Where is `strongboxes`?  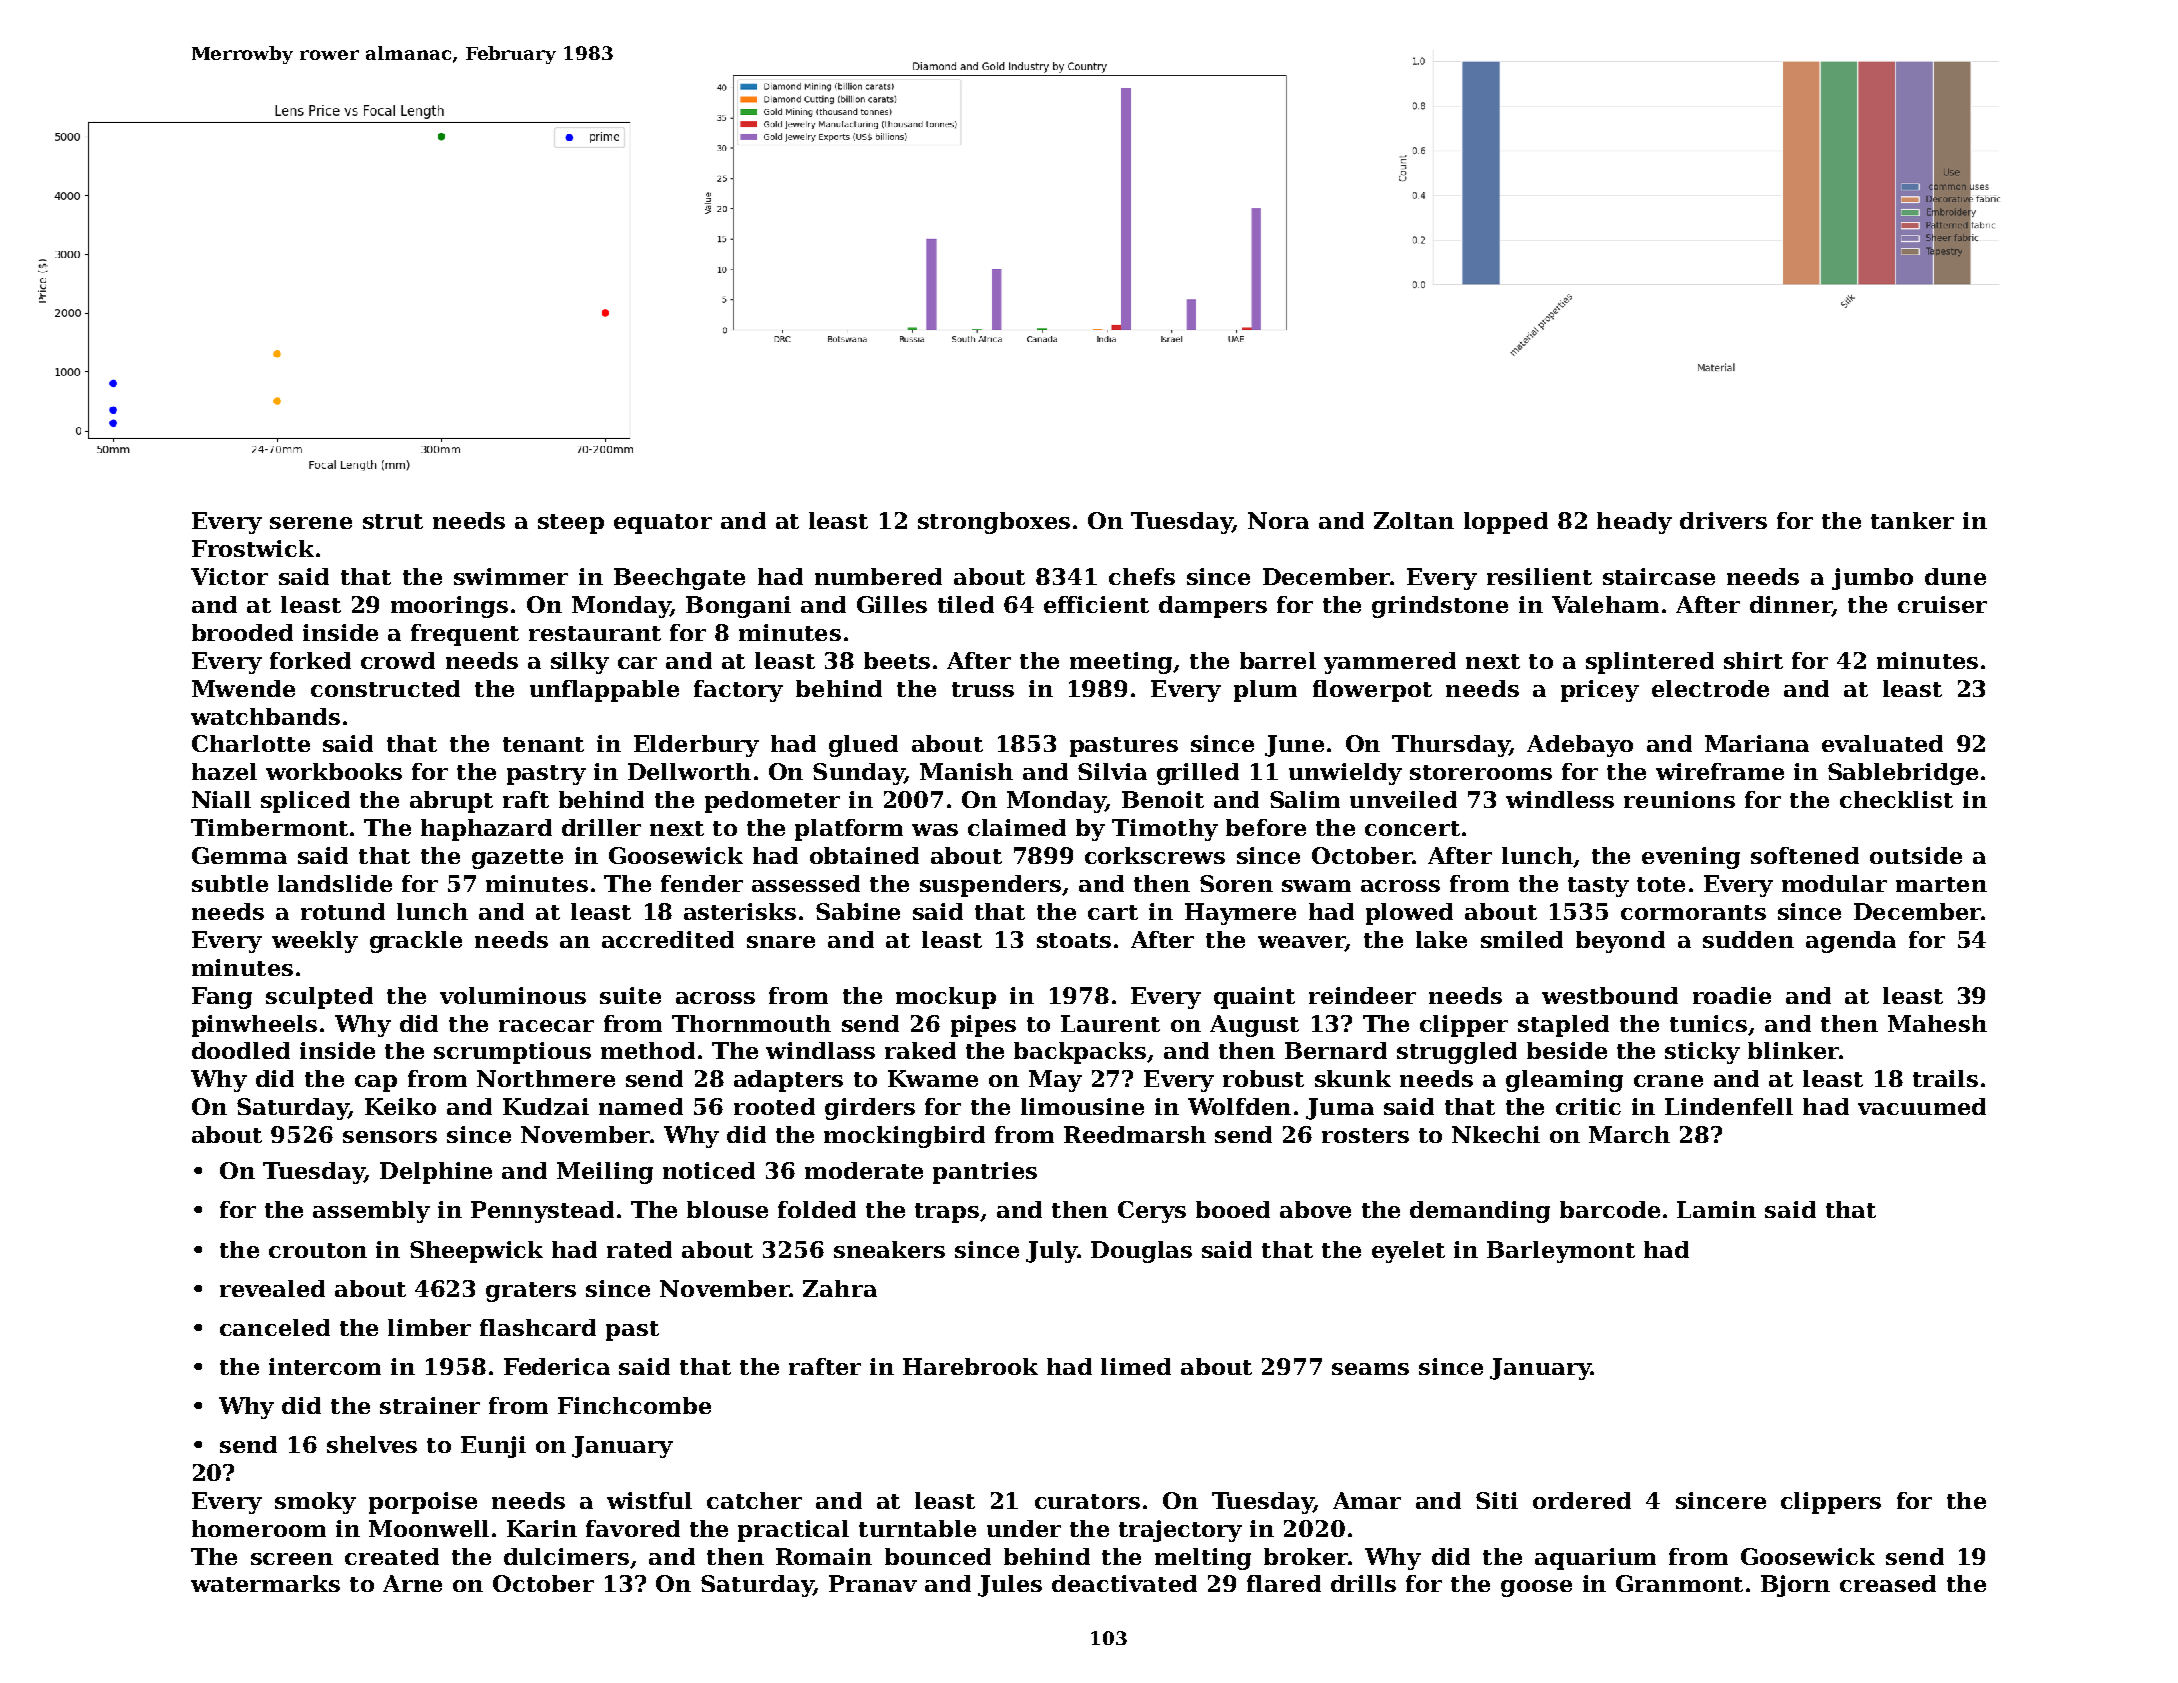 strongboxes is located at coordinates (994, 523).
